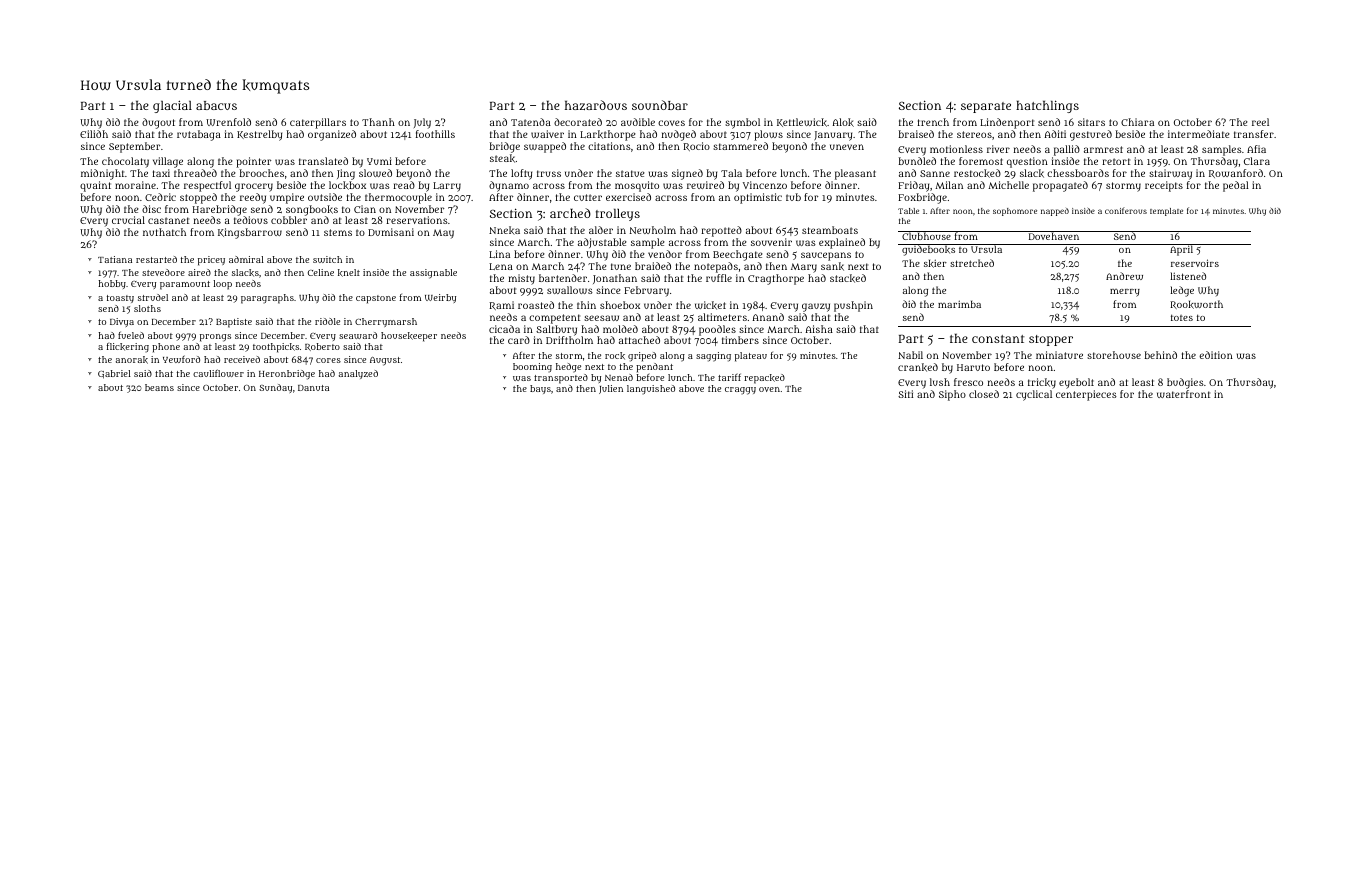  Describe the element at coordinates (802, 122) in the document. I see `Kettlewick` at that location.
